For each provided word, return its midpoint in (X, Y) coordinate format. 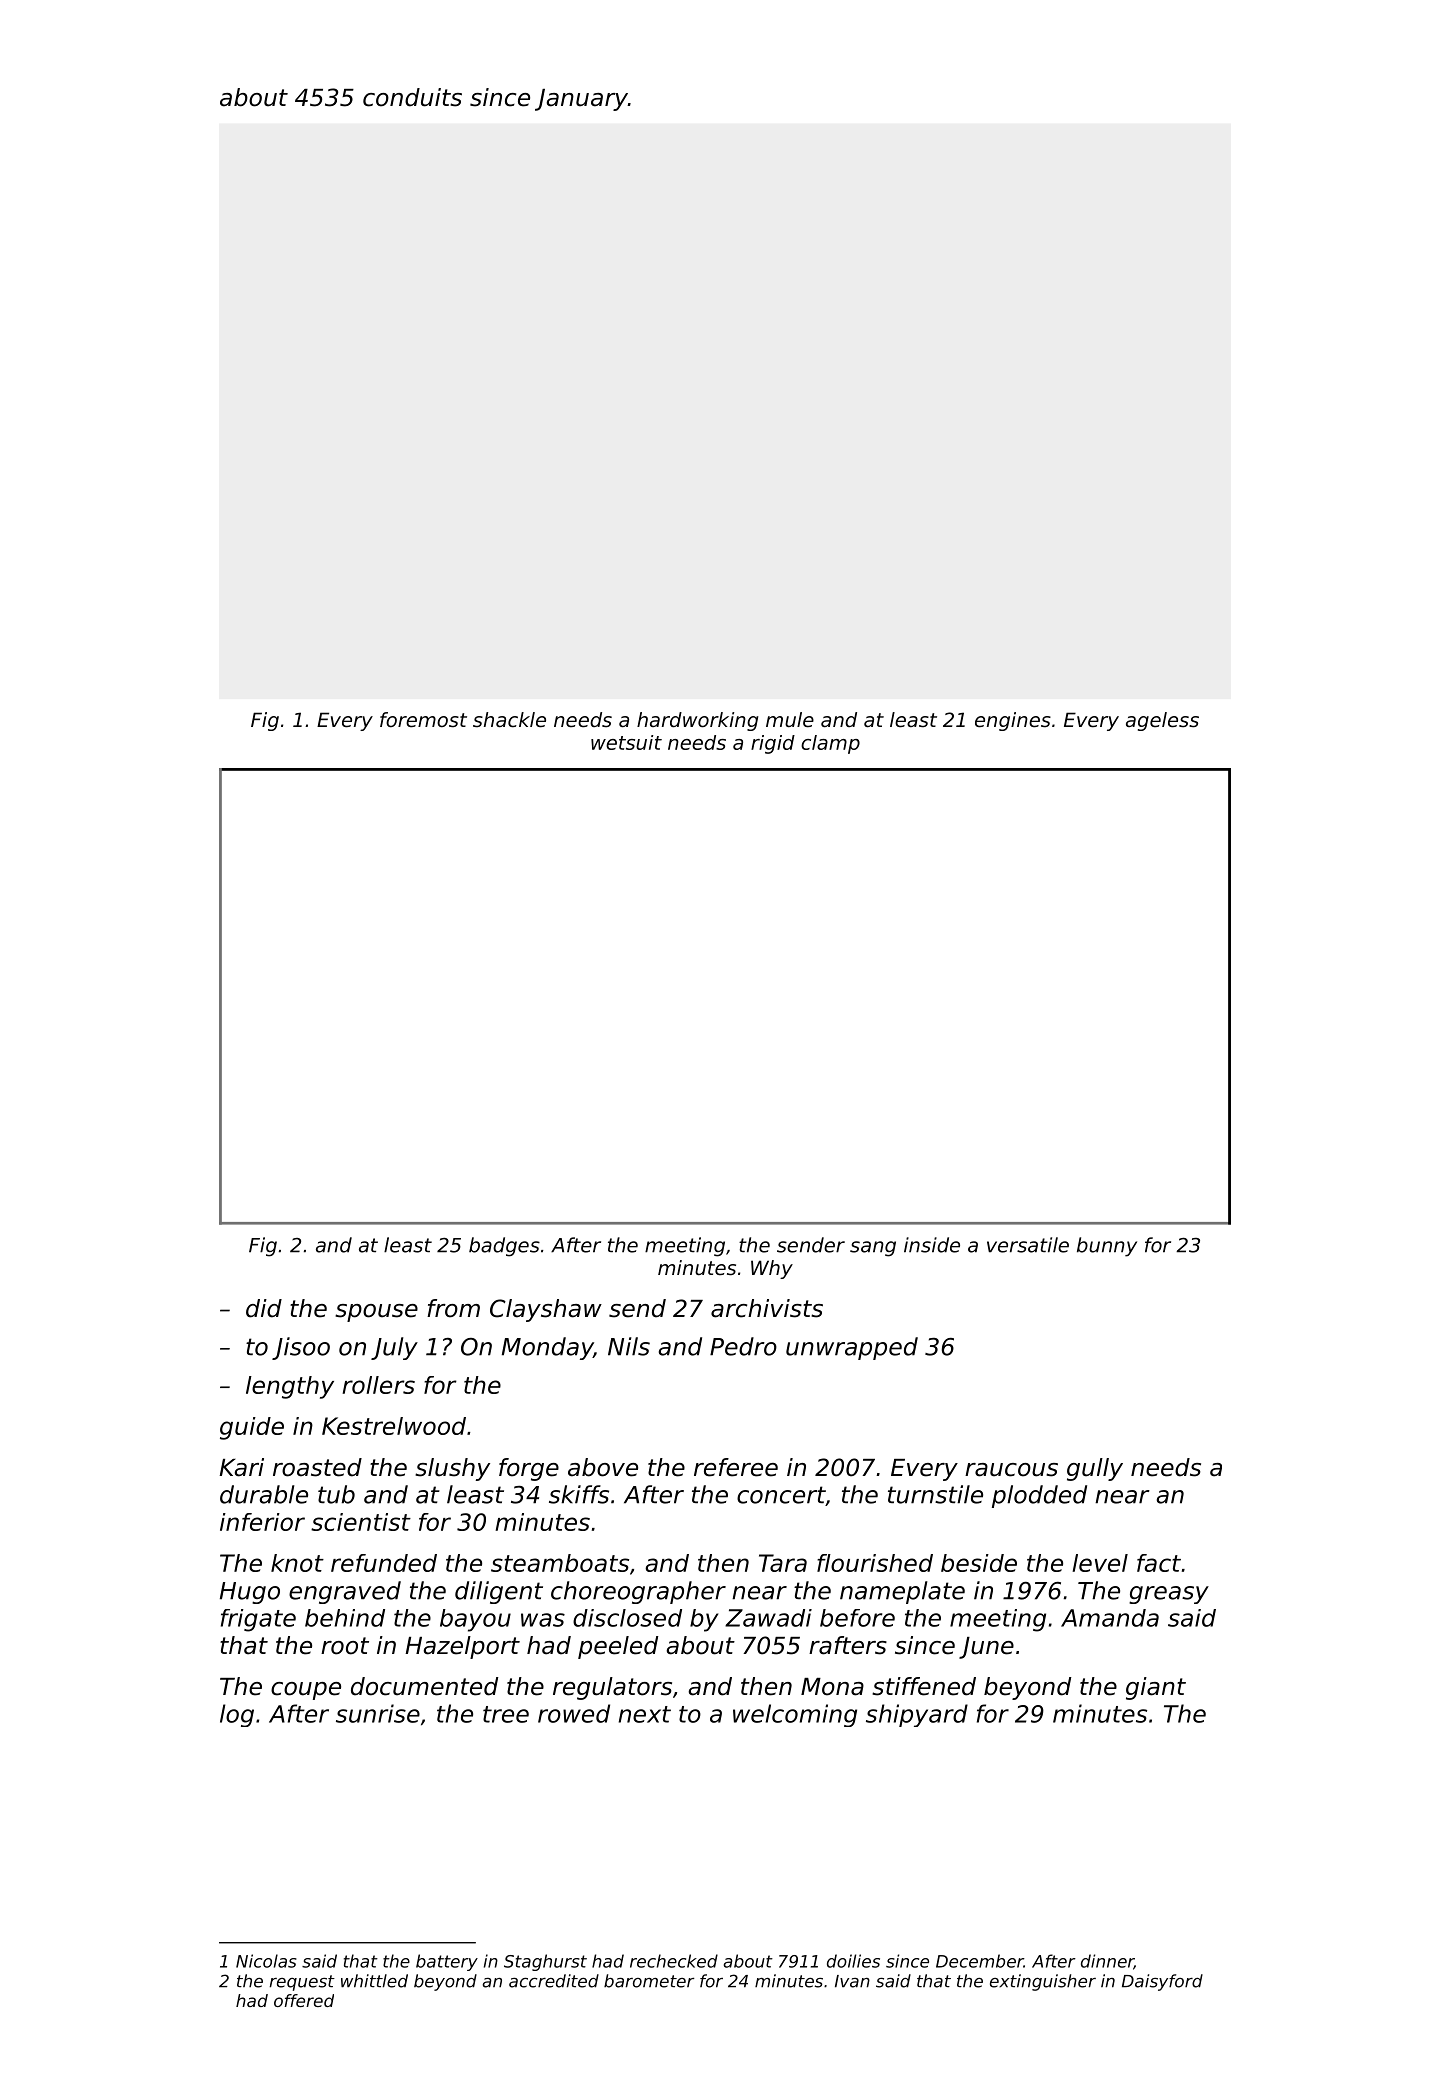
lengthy (290, 1387)
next (645, 1714)
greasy (1169, 1595)
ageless (1162, 721)
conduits (412, 97)
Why (772, 1269)
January (581, 100)
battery (447, 1962)
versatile (1028, 1245)
